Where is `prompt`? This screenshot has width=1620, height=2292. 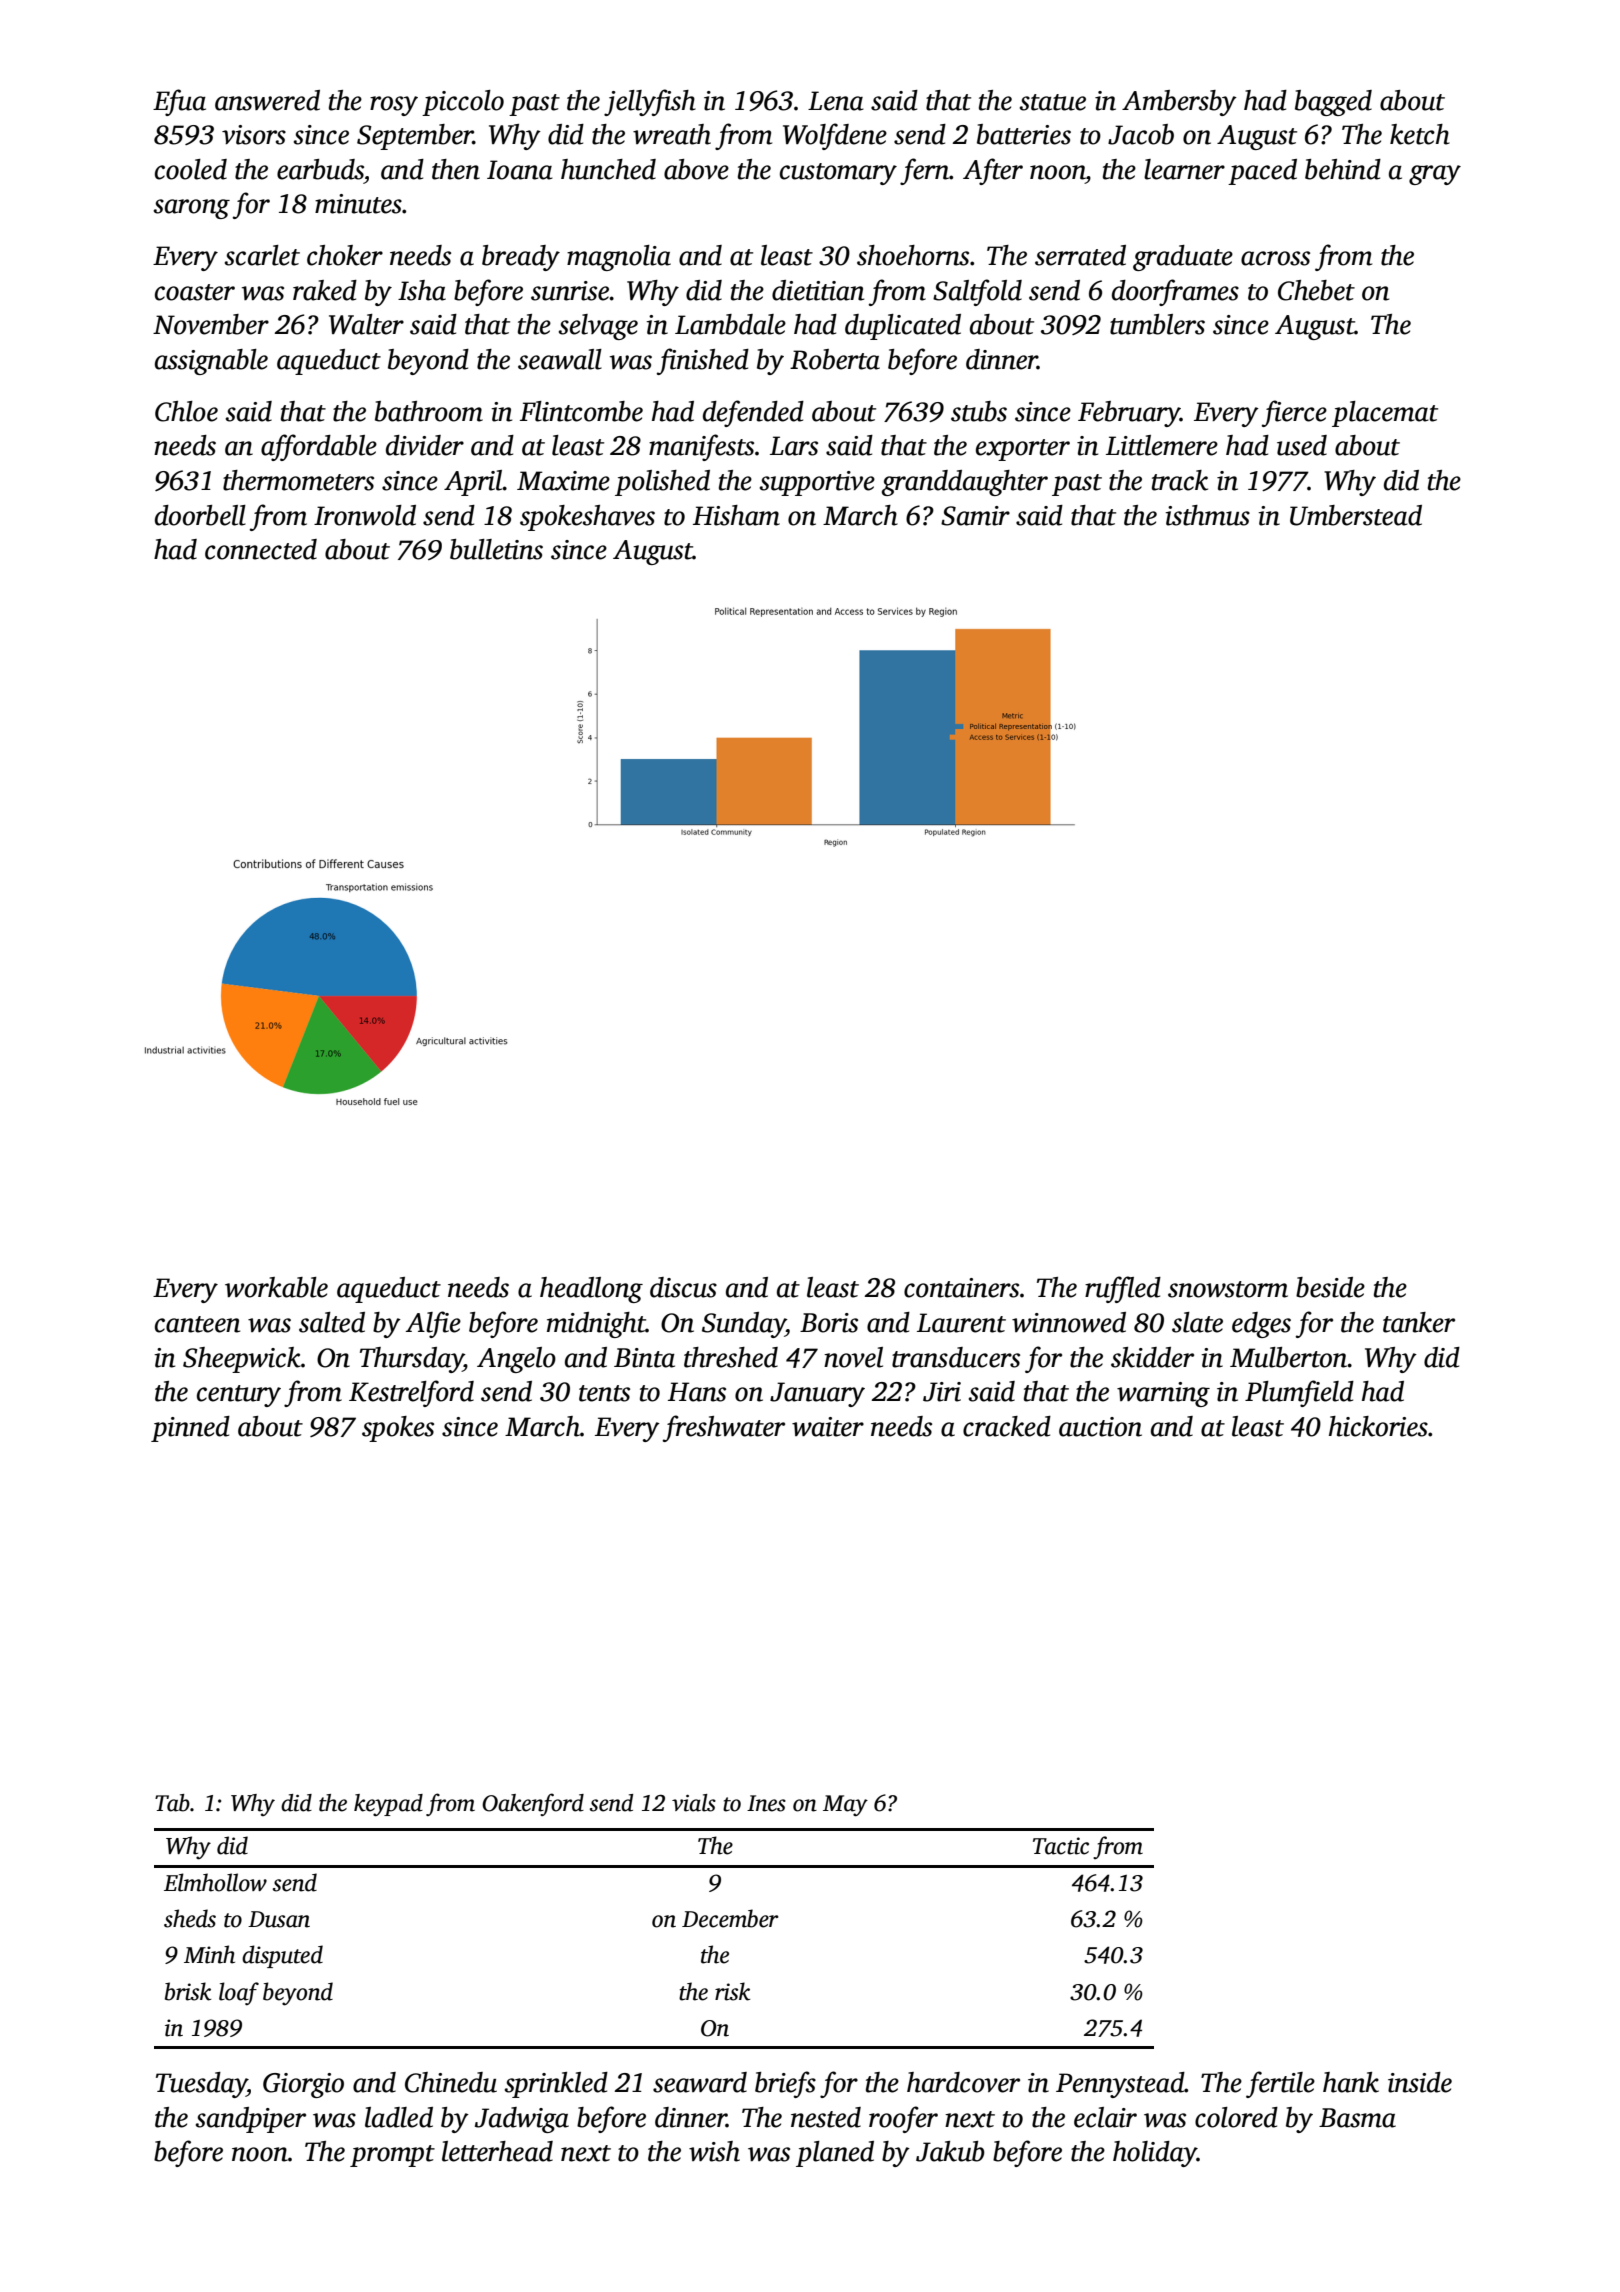 prompt is located at coordinates (392, 2156).
